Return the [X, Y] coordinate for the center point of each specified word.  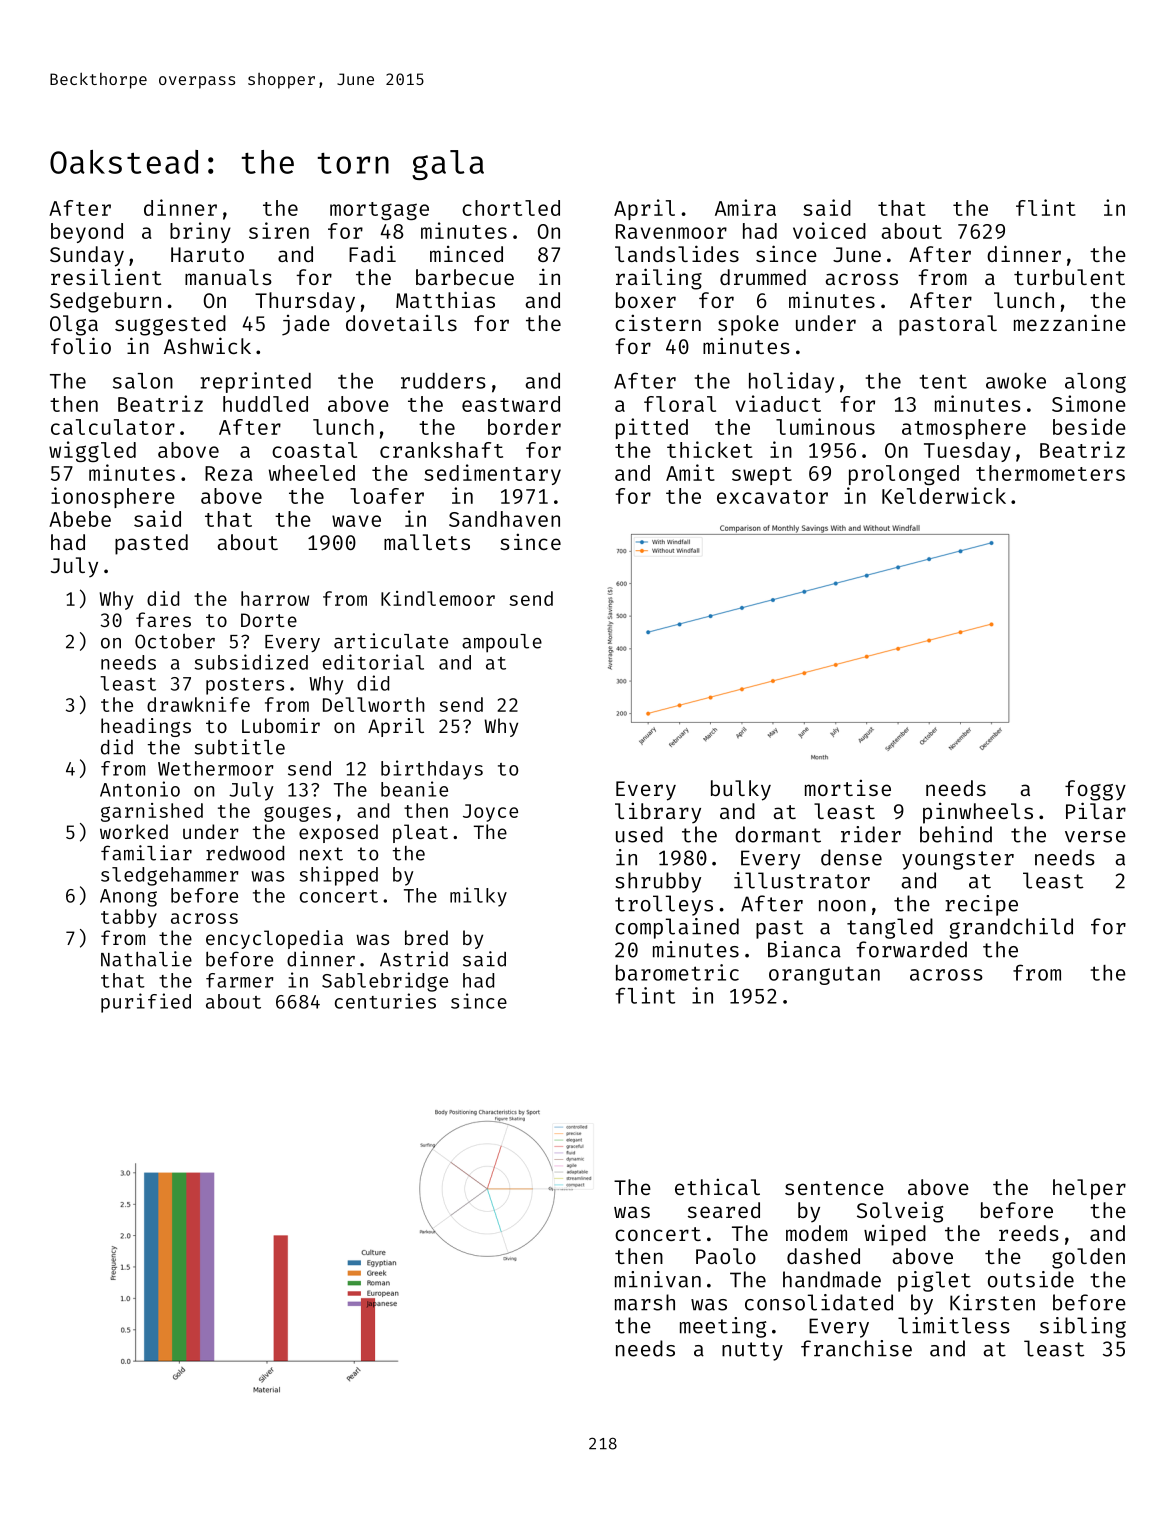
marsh [645, 1302]
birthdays [432, 770]
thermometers [1050, 473]
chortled [511, 208]
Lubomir [281, 725]
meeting [723, 1327]
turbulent [1069, 277]
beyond [87, 233]
